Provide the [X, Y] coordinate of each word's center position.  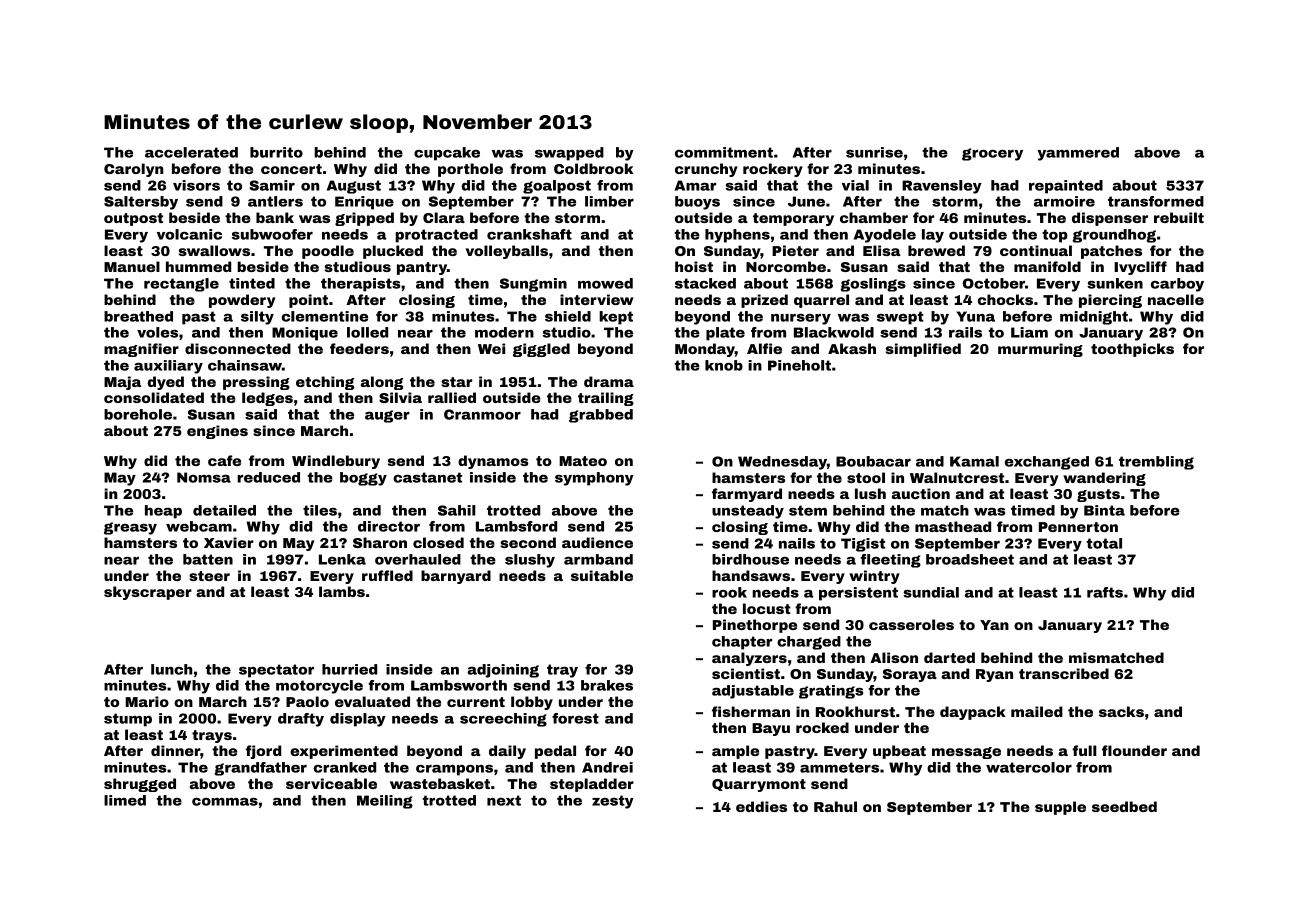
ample [735, 752]
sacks [1121, 711]
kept [616, 318]
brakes [607, 685]
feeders [359, 348]
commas [225, 802]
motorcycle [319, 687]
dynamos [493, 462]
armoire [1064, 201]
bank [275, 217]
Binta [1104, 510]
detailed [224, 510]
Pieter [795, 250]
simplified [923, 350]
